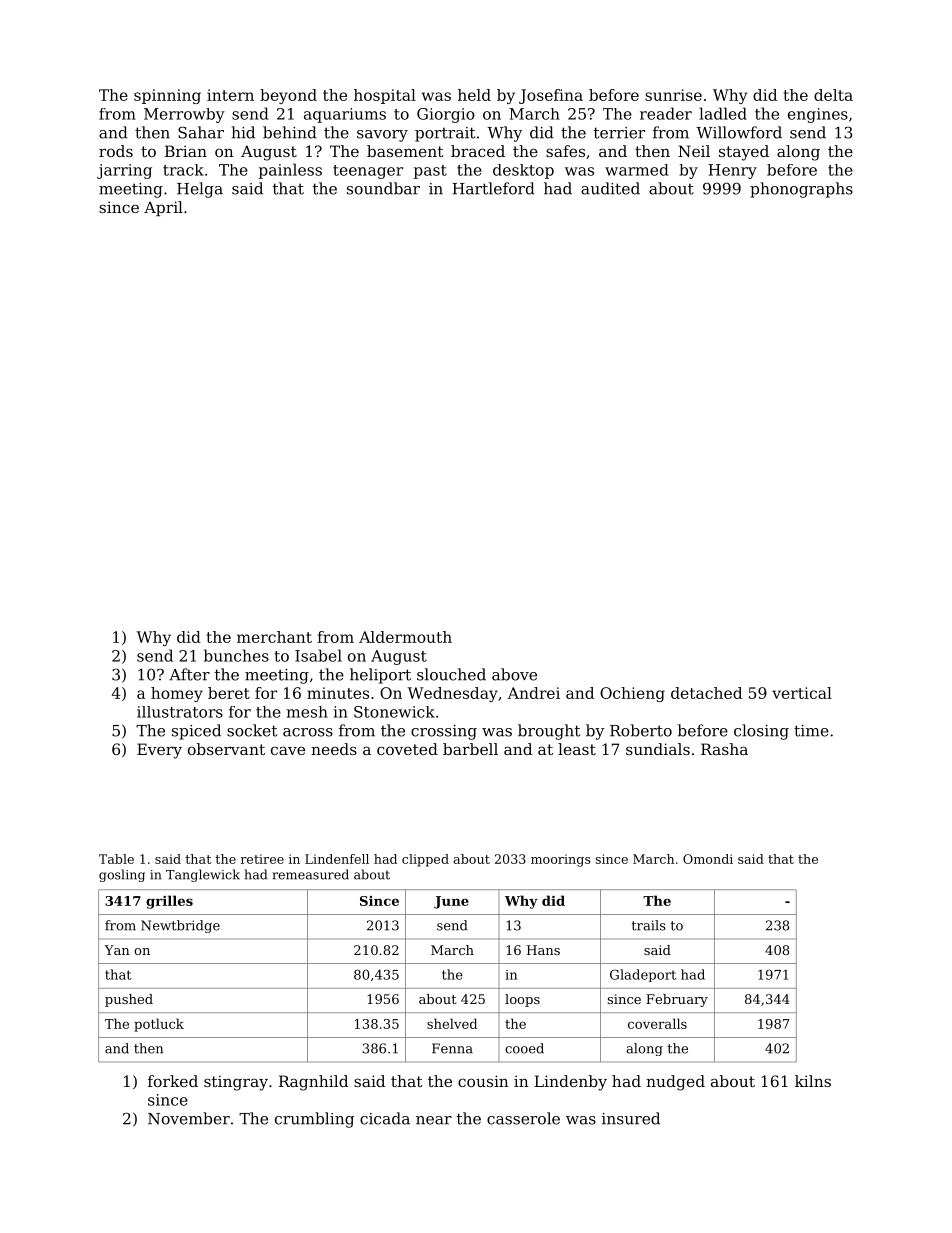 This image has width=952, height=1233. Describe the element at coordinates (262, 859) in the image. I see `retiree` at that location.
